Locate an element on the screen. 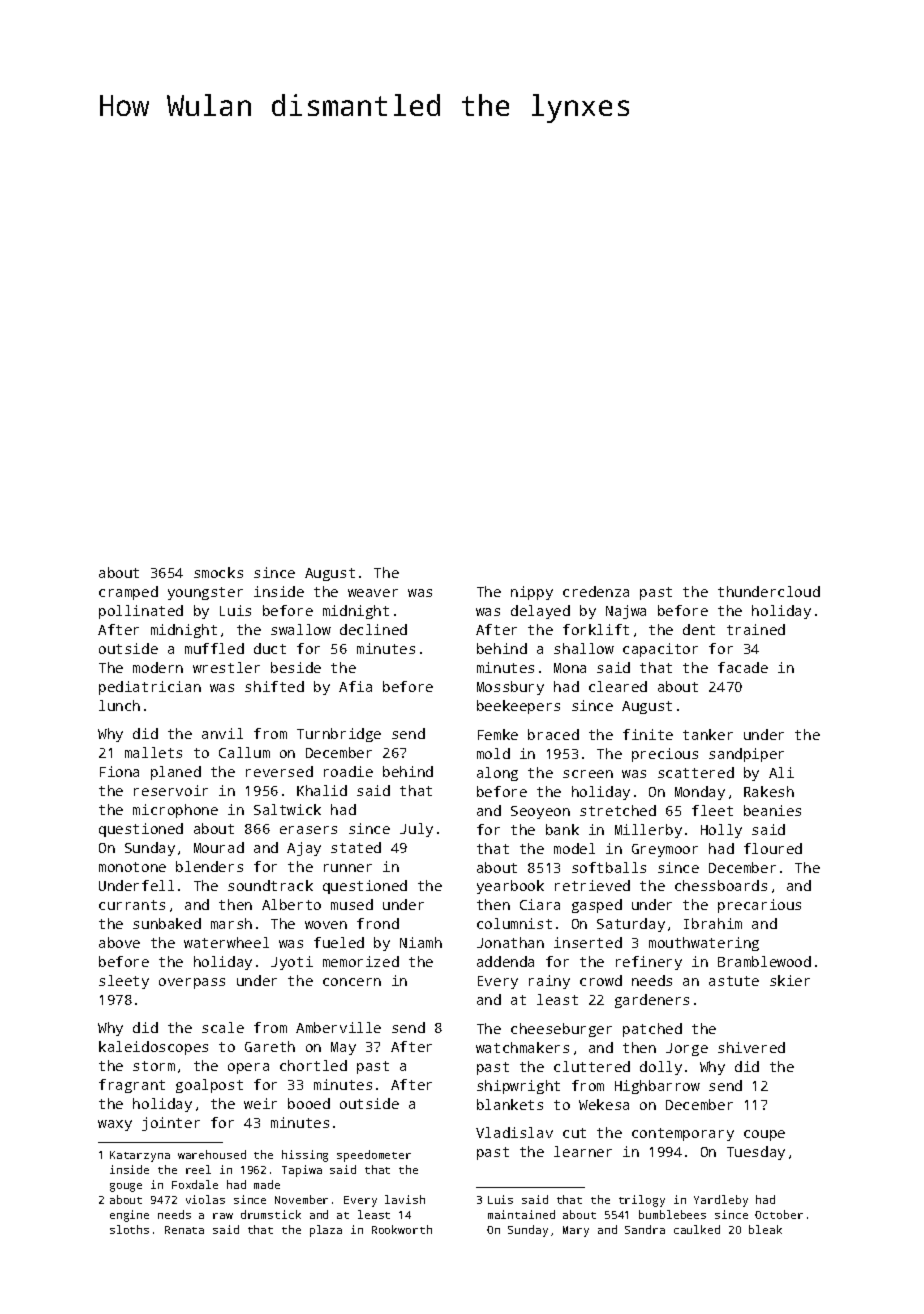 The height and width of the screenshot is (1314, 924). watchmakers is located at coordinates (522, 1047).
